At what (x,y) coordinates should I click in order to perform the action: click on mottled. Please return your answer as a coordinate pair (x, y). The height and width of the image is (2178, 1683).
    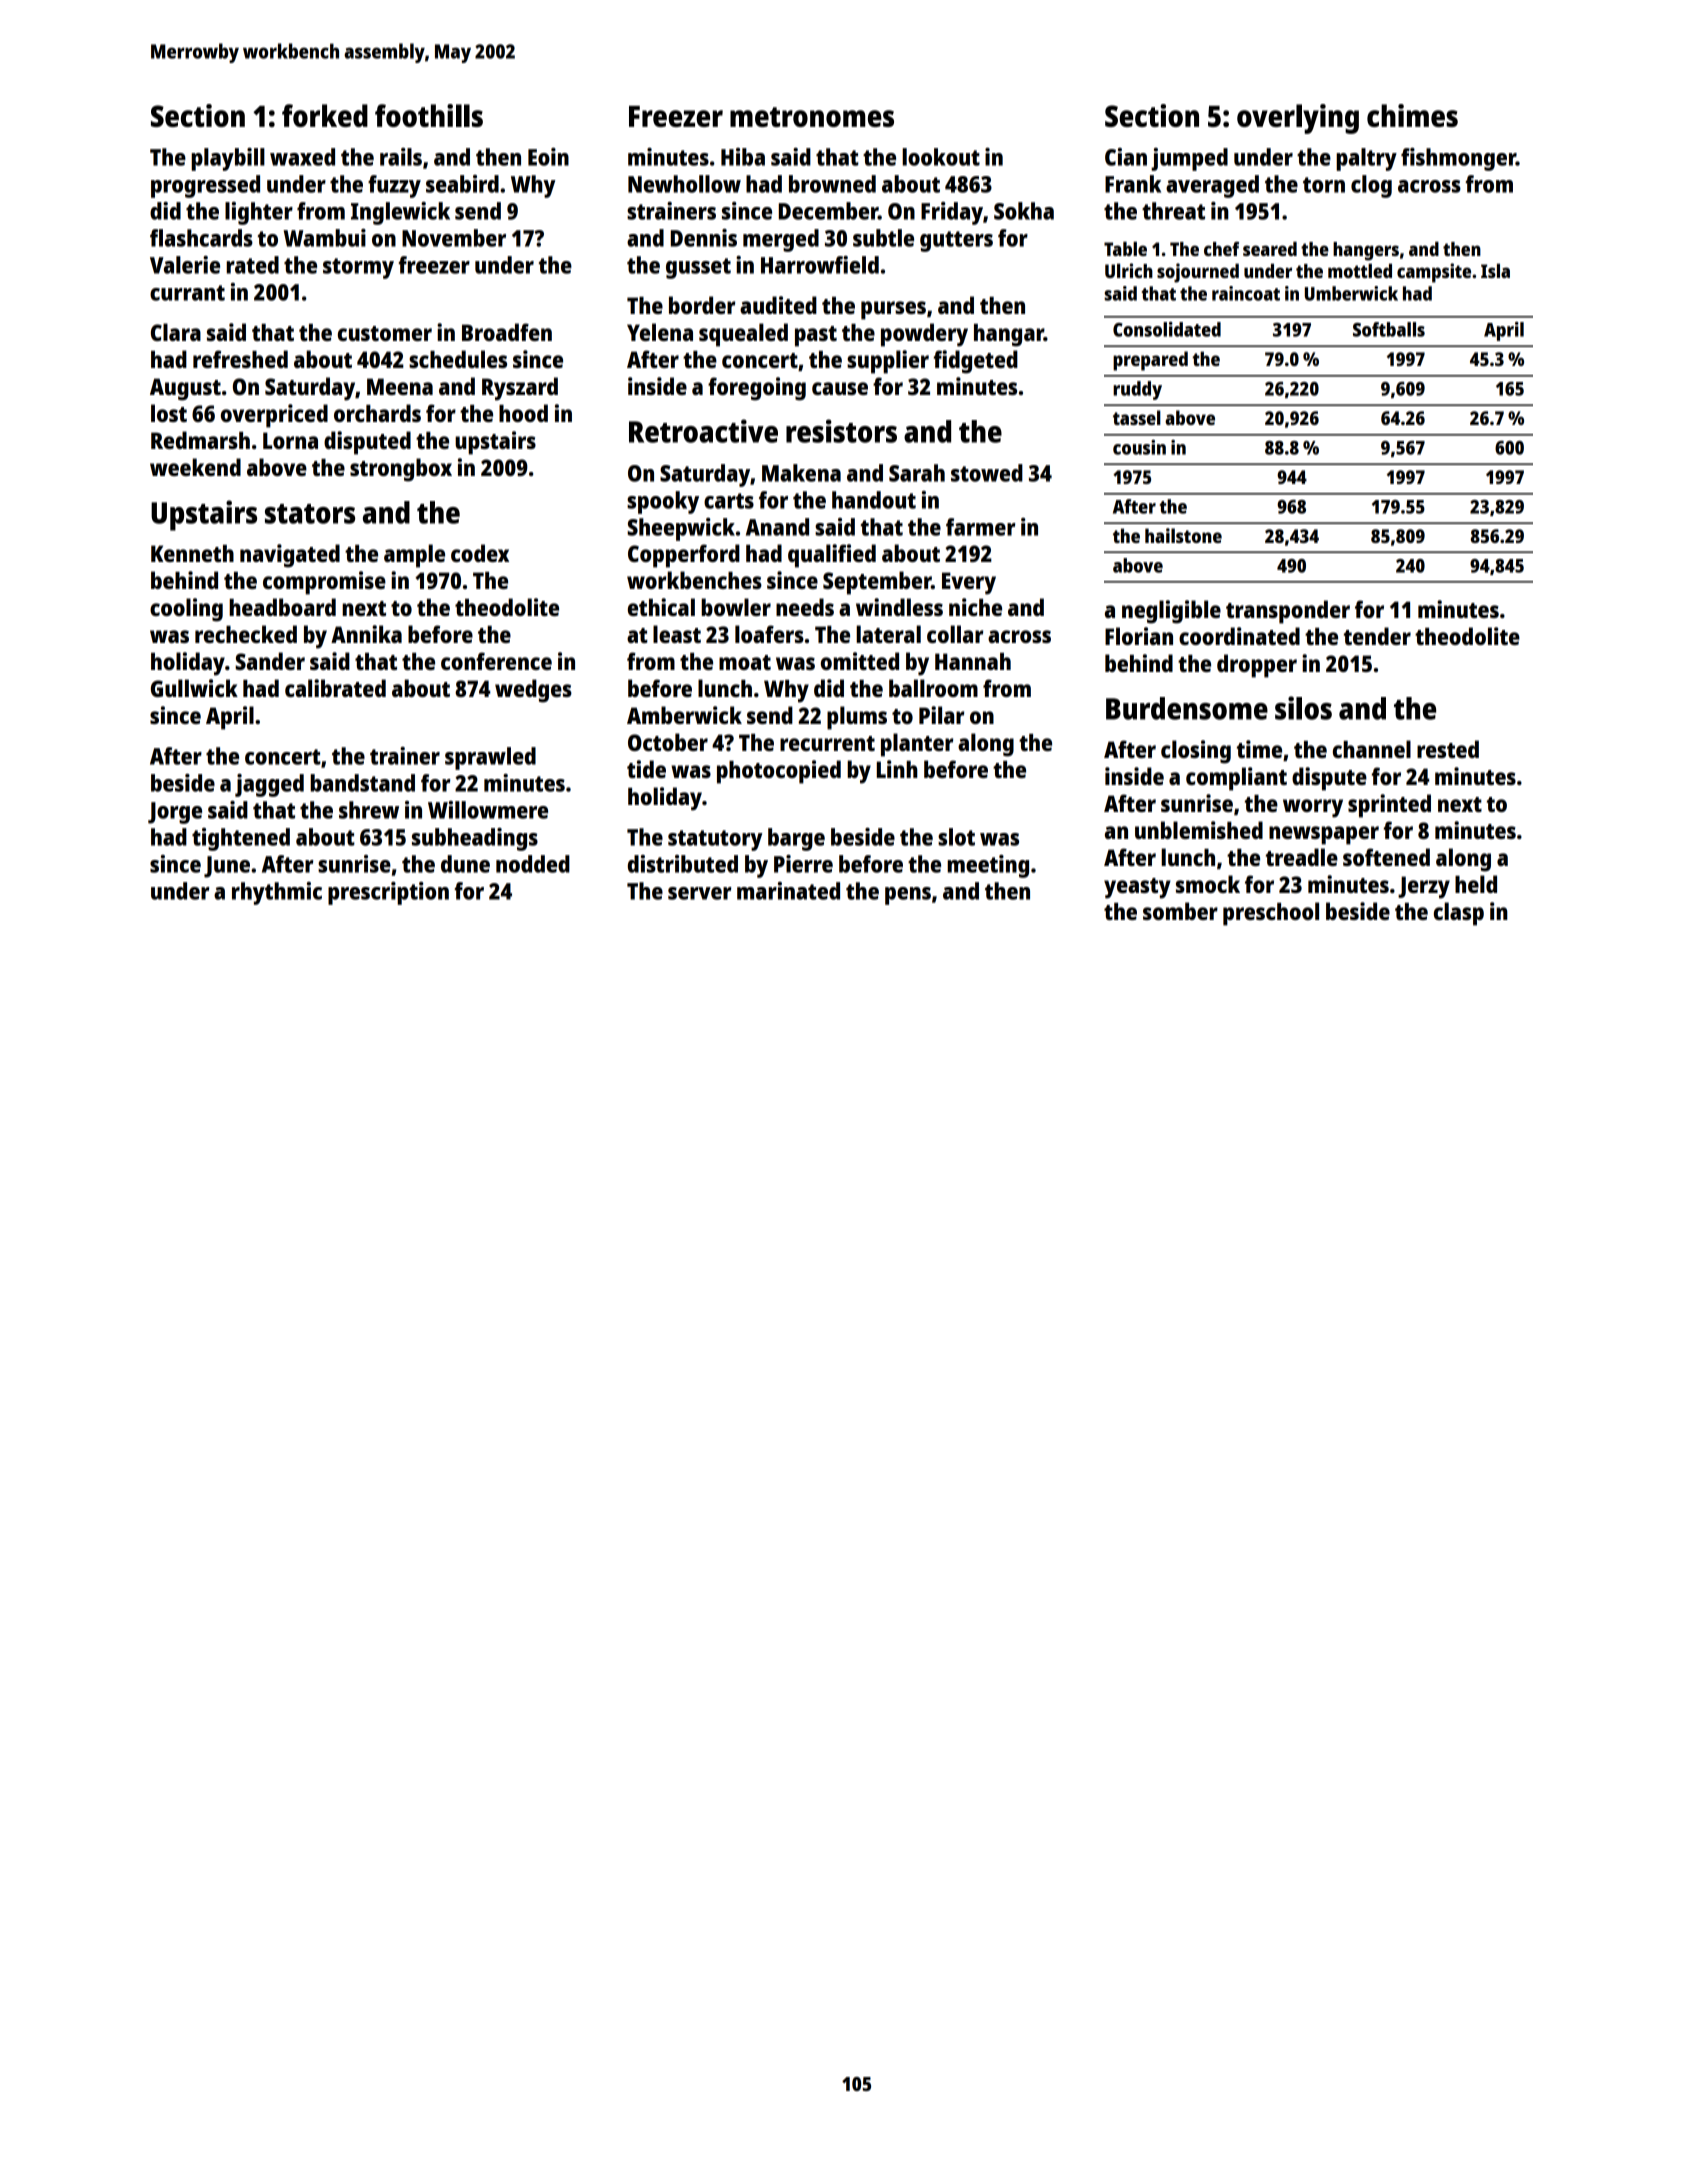
    Looking at the image, I should click on (1360, 270).
